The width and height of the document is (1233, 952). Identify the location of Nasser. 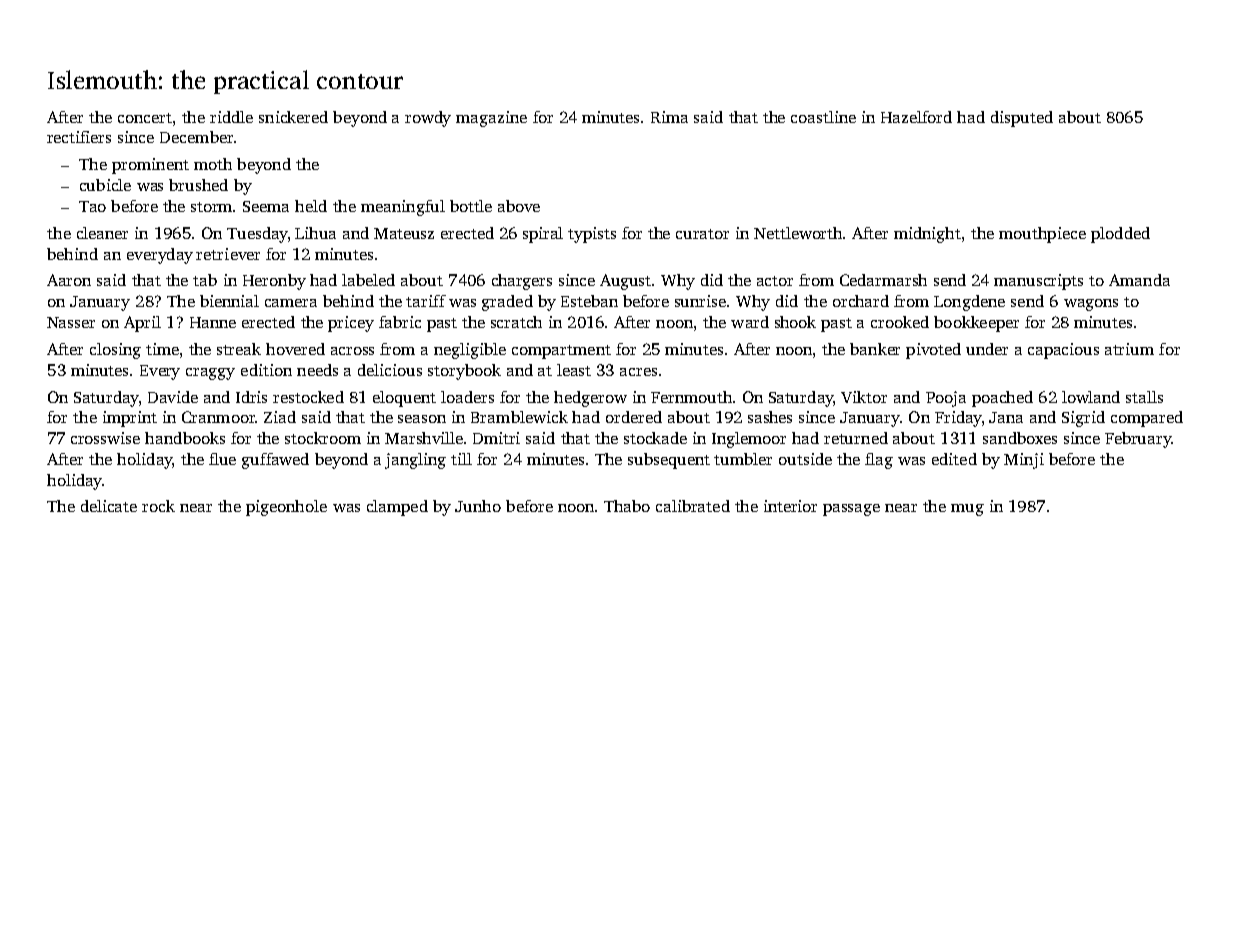
(71, 322).
